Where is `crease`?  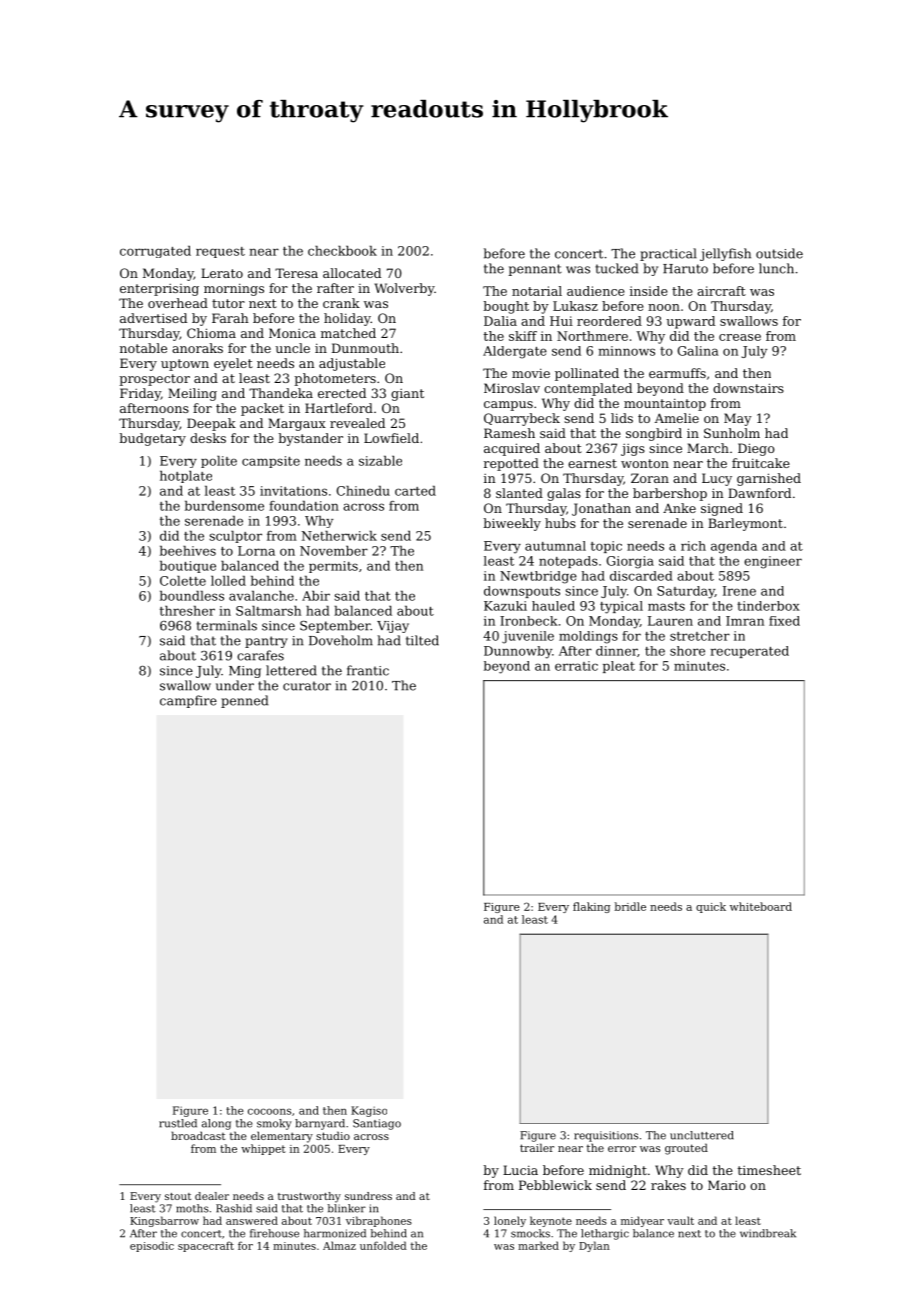 crease is located at coordinates (740, 337).
